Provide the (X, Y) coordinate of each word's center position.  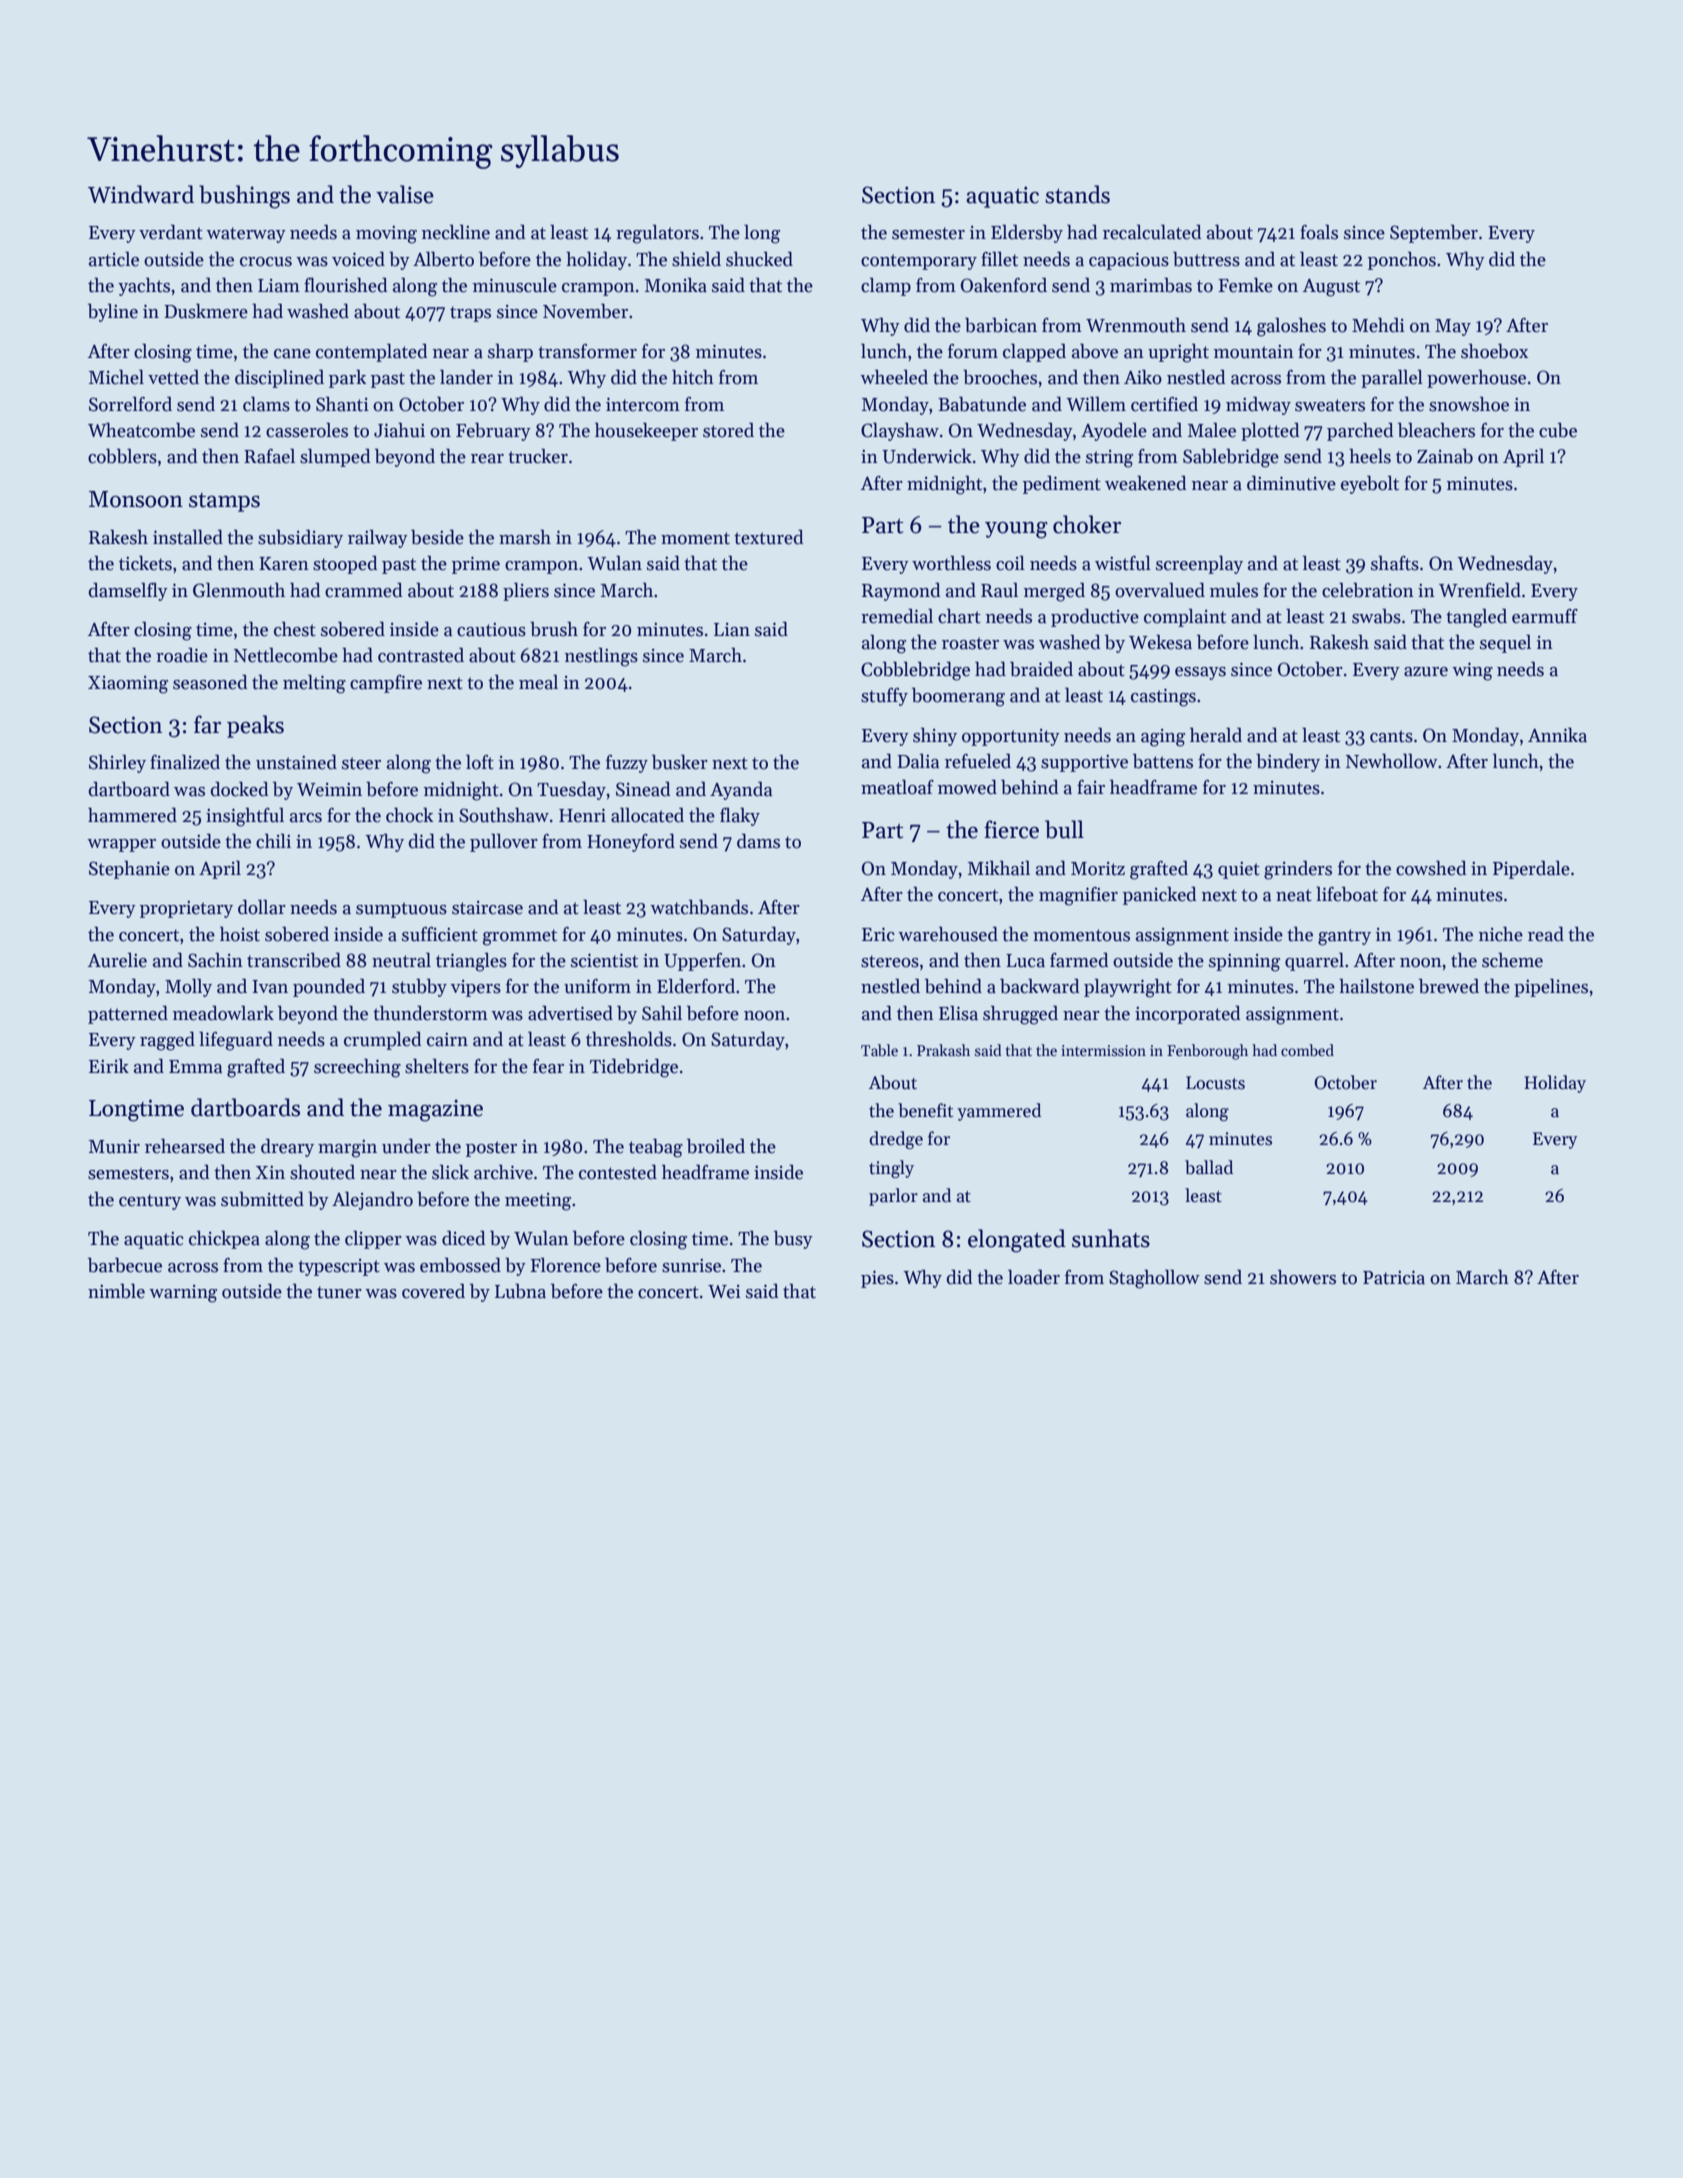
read (1546, 934)
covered (433, 1291)
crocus (266, 262)
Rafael (269, 456)
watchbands (699, 907)
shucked (759, 259)
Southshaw (504, 815)
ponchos (1402, 260)
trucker (538, 456)
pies (877, 1279)
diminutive (1291, 483)
